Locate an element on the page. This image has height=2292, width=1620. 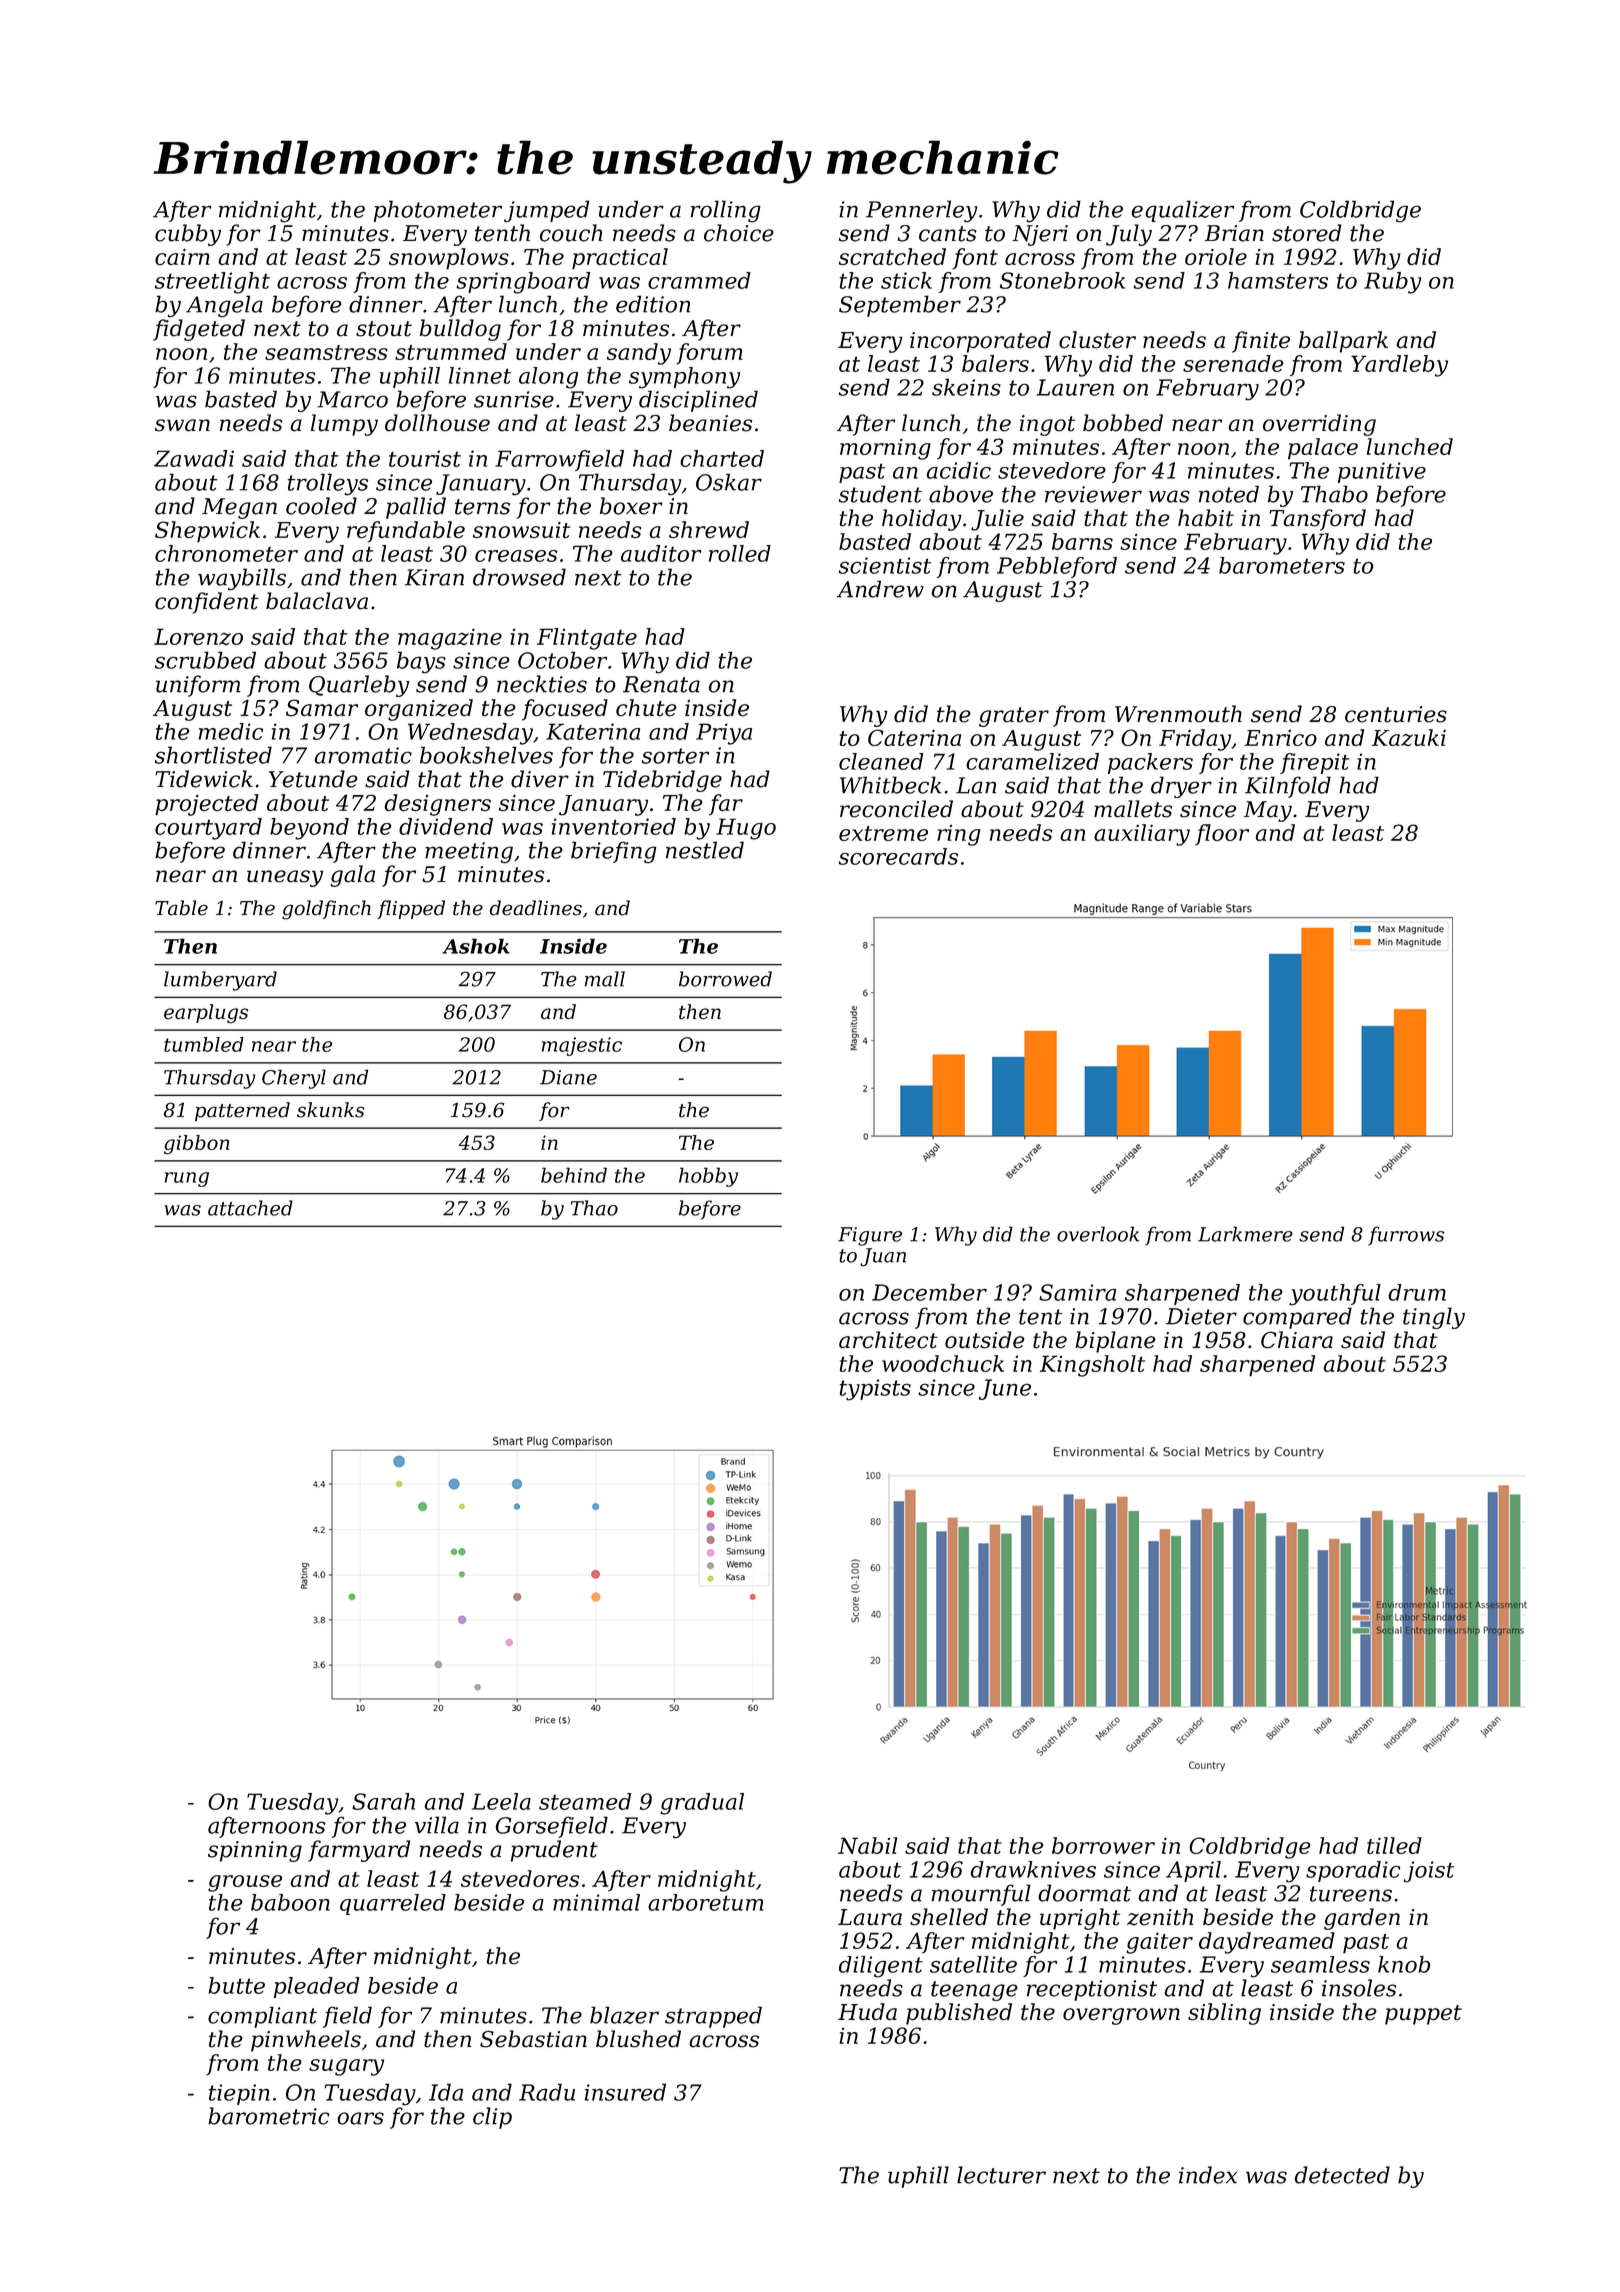
overriding is located at coordinates (1319, 425).
